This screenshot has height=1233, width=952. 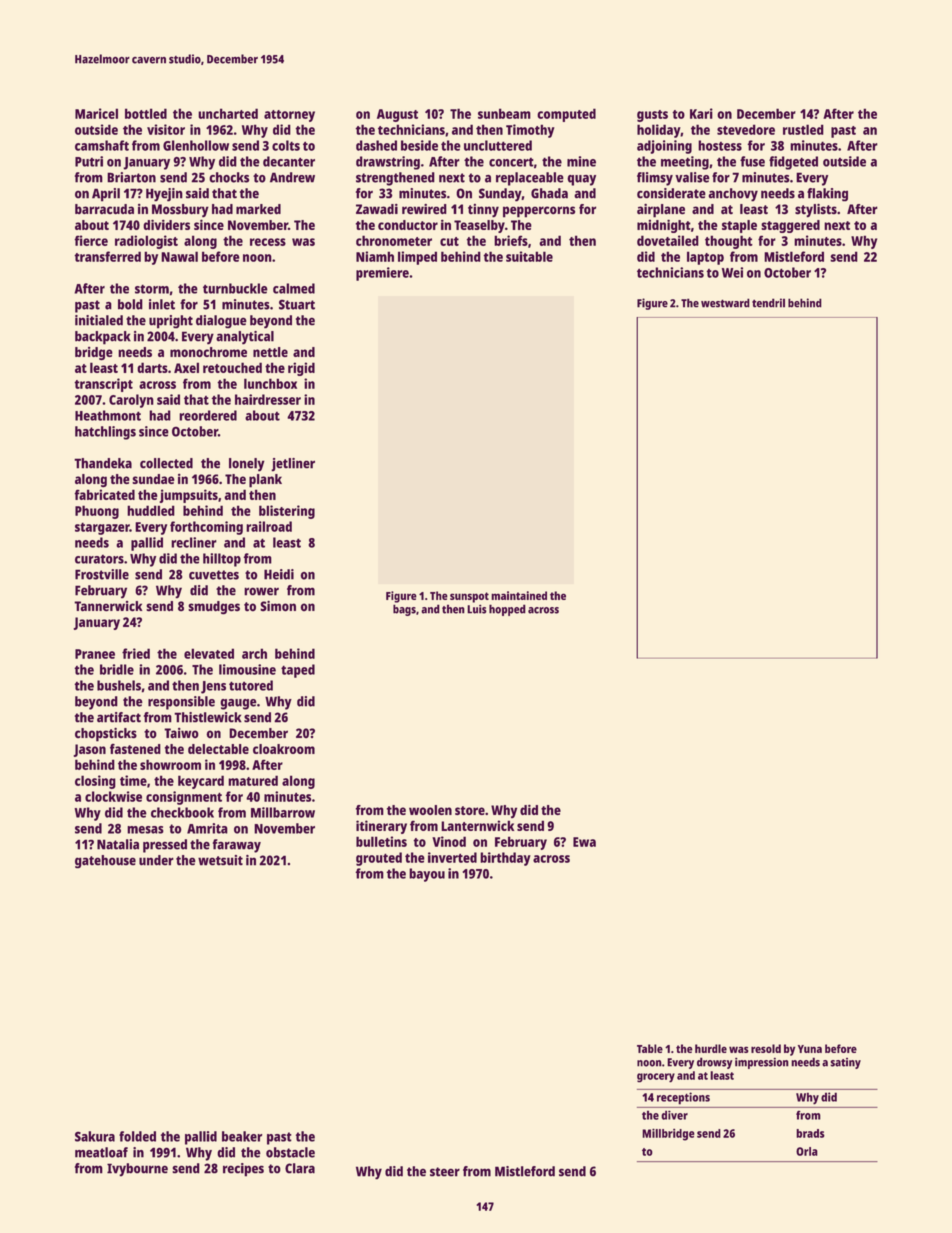 I want to click on Ewa, so click(x=584, y=842).
